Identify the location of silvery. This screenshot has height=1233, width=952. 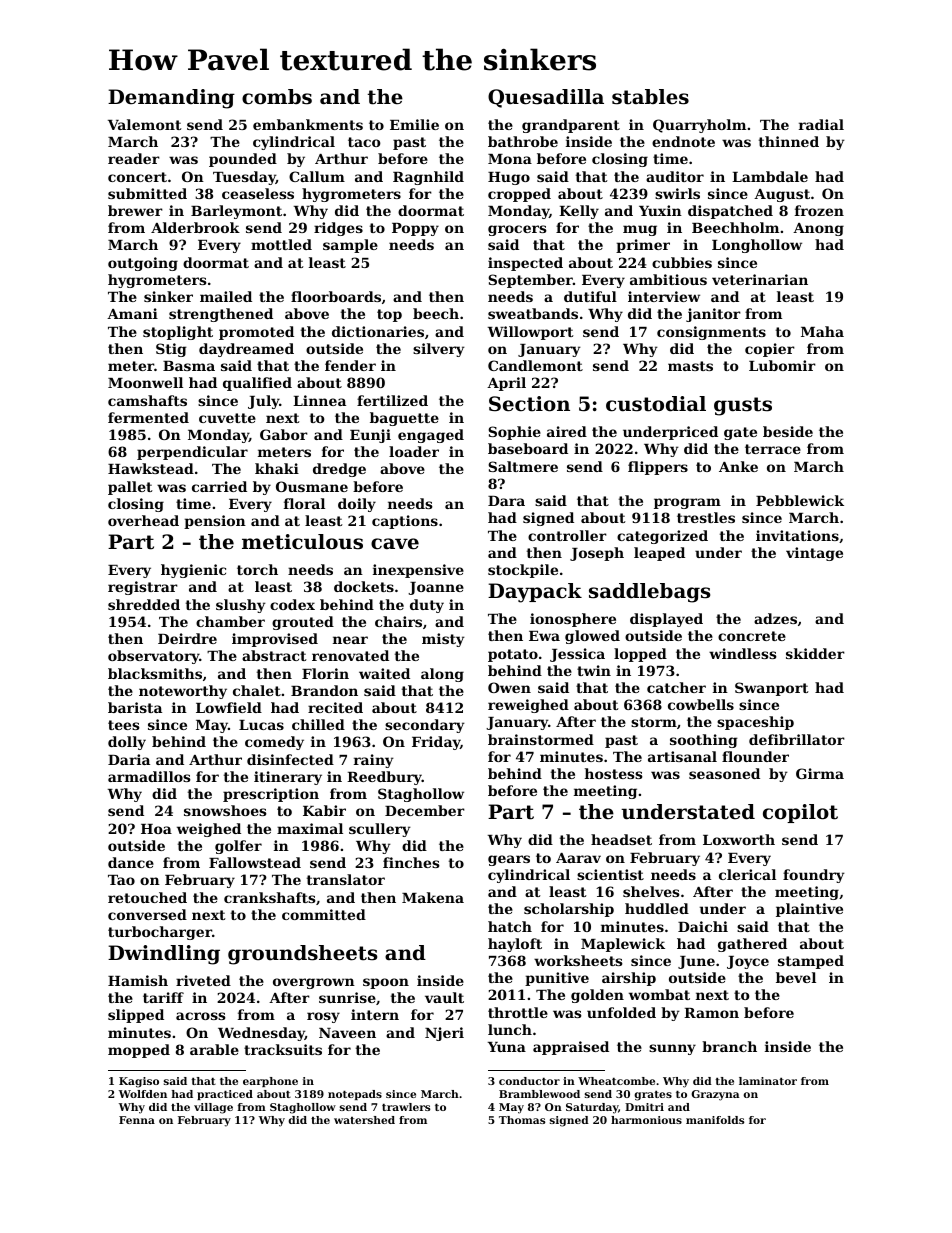
(439, 350).
